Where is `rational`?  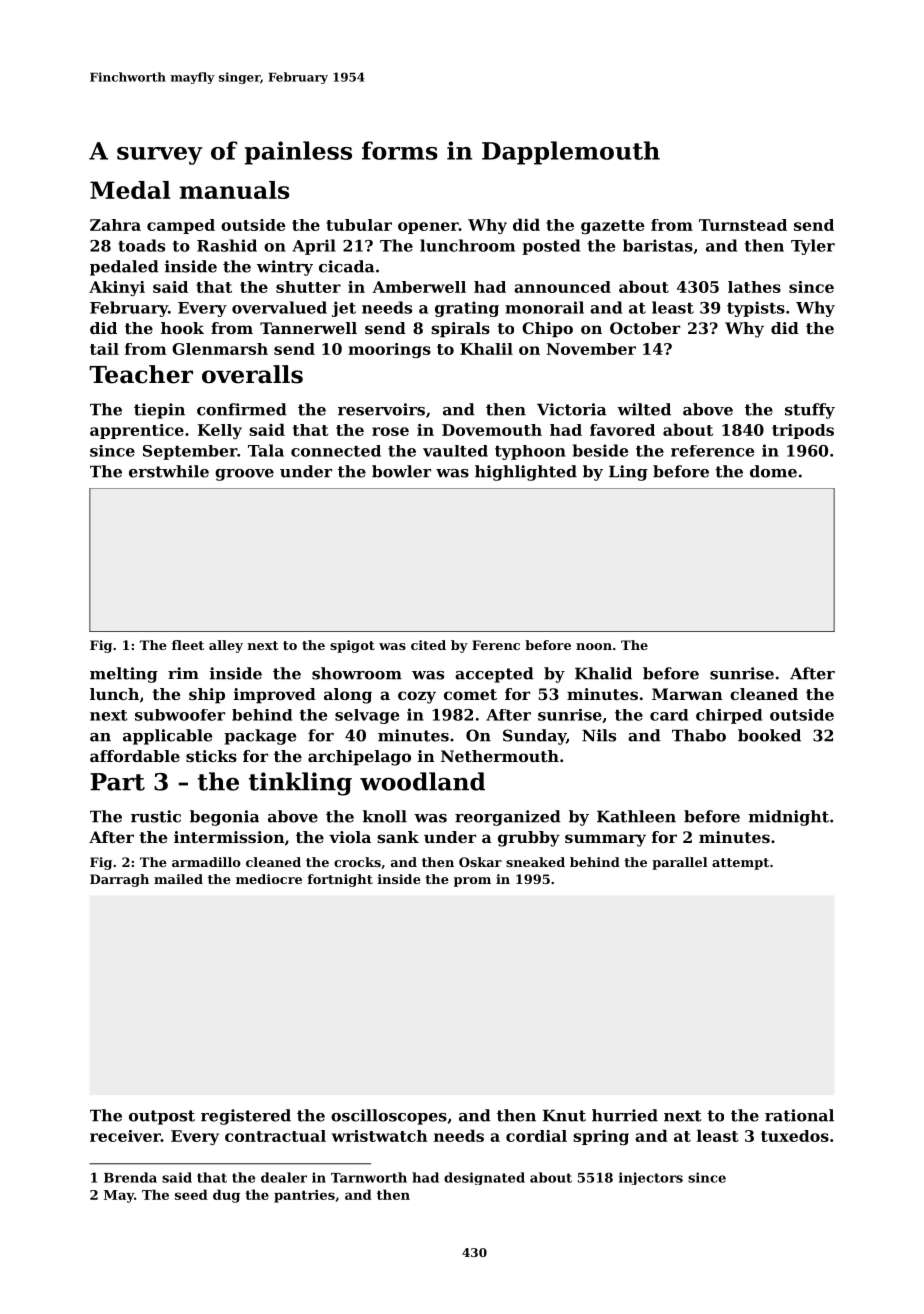 rational is located at coordinates (799, 1115).
